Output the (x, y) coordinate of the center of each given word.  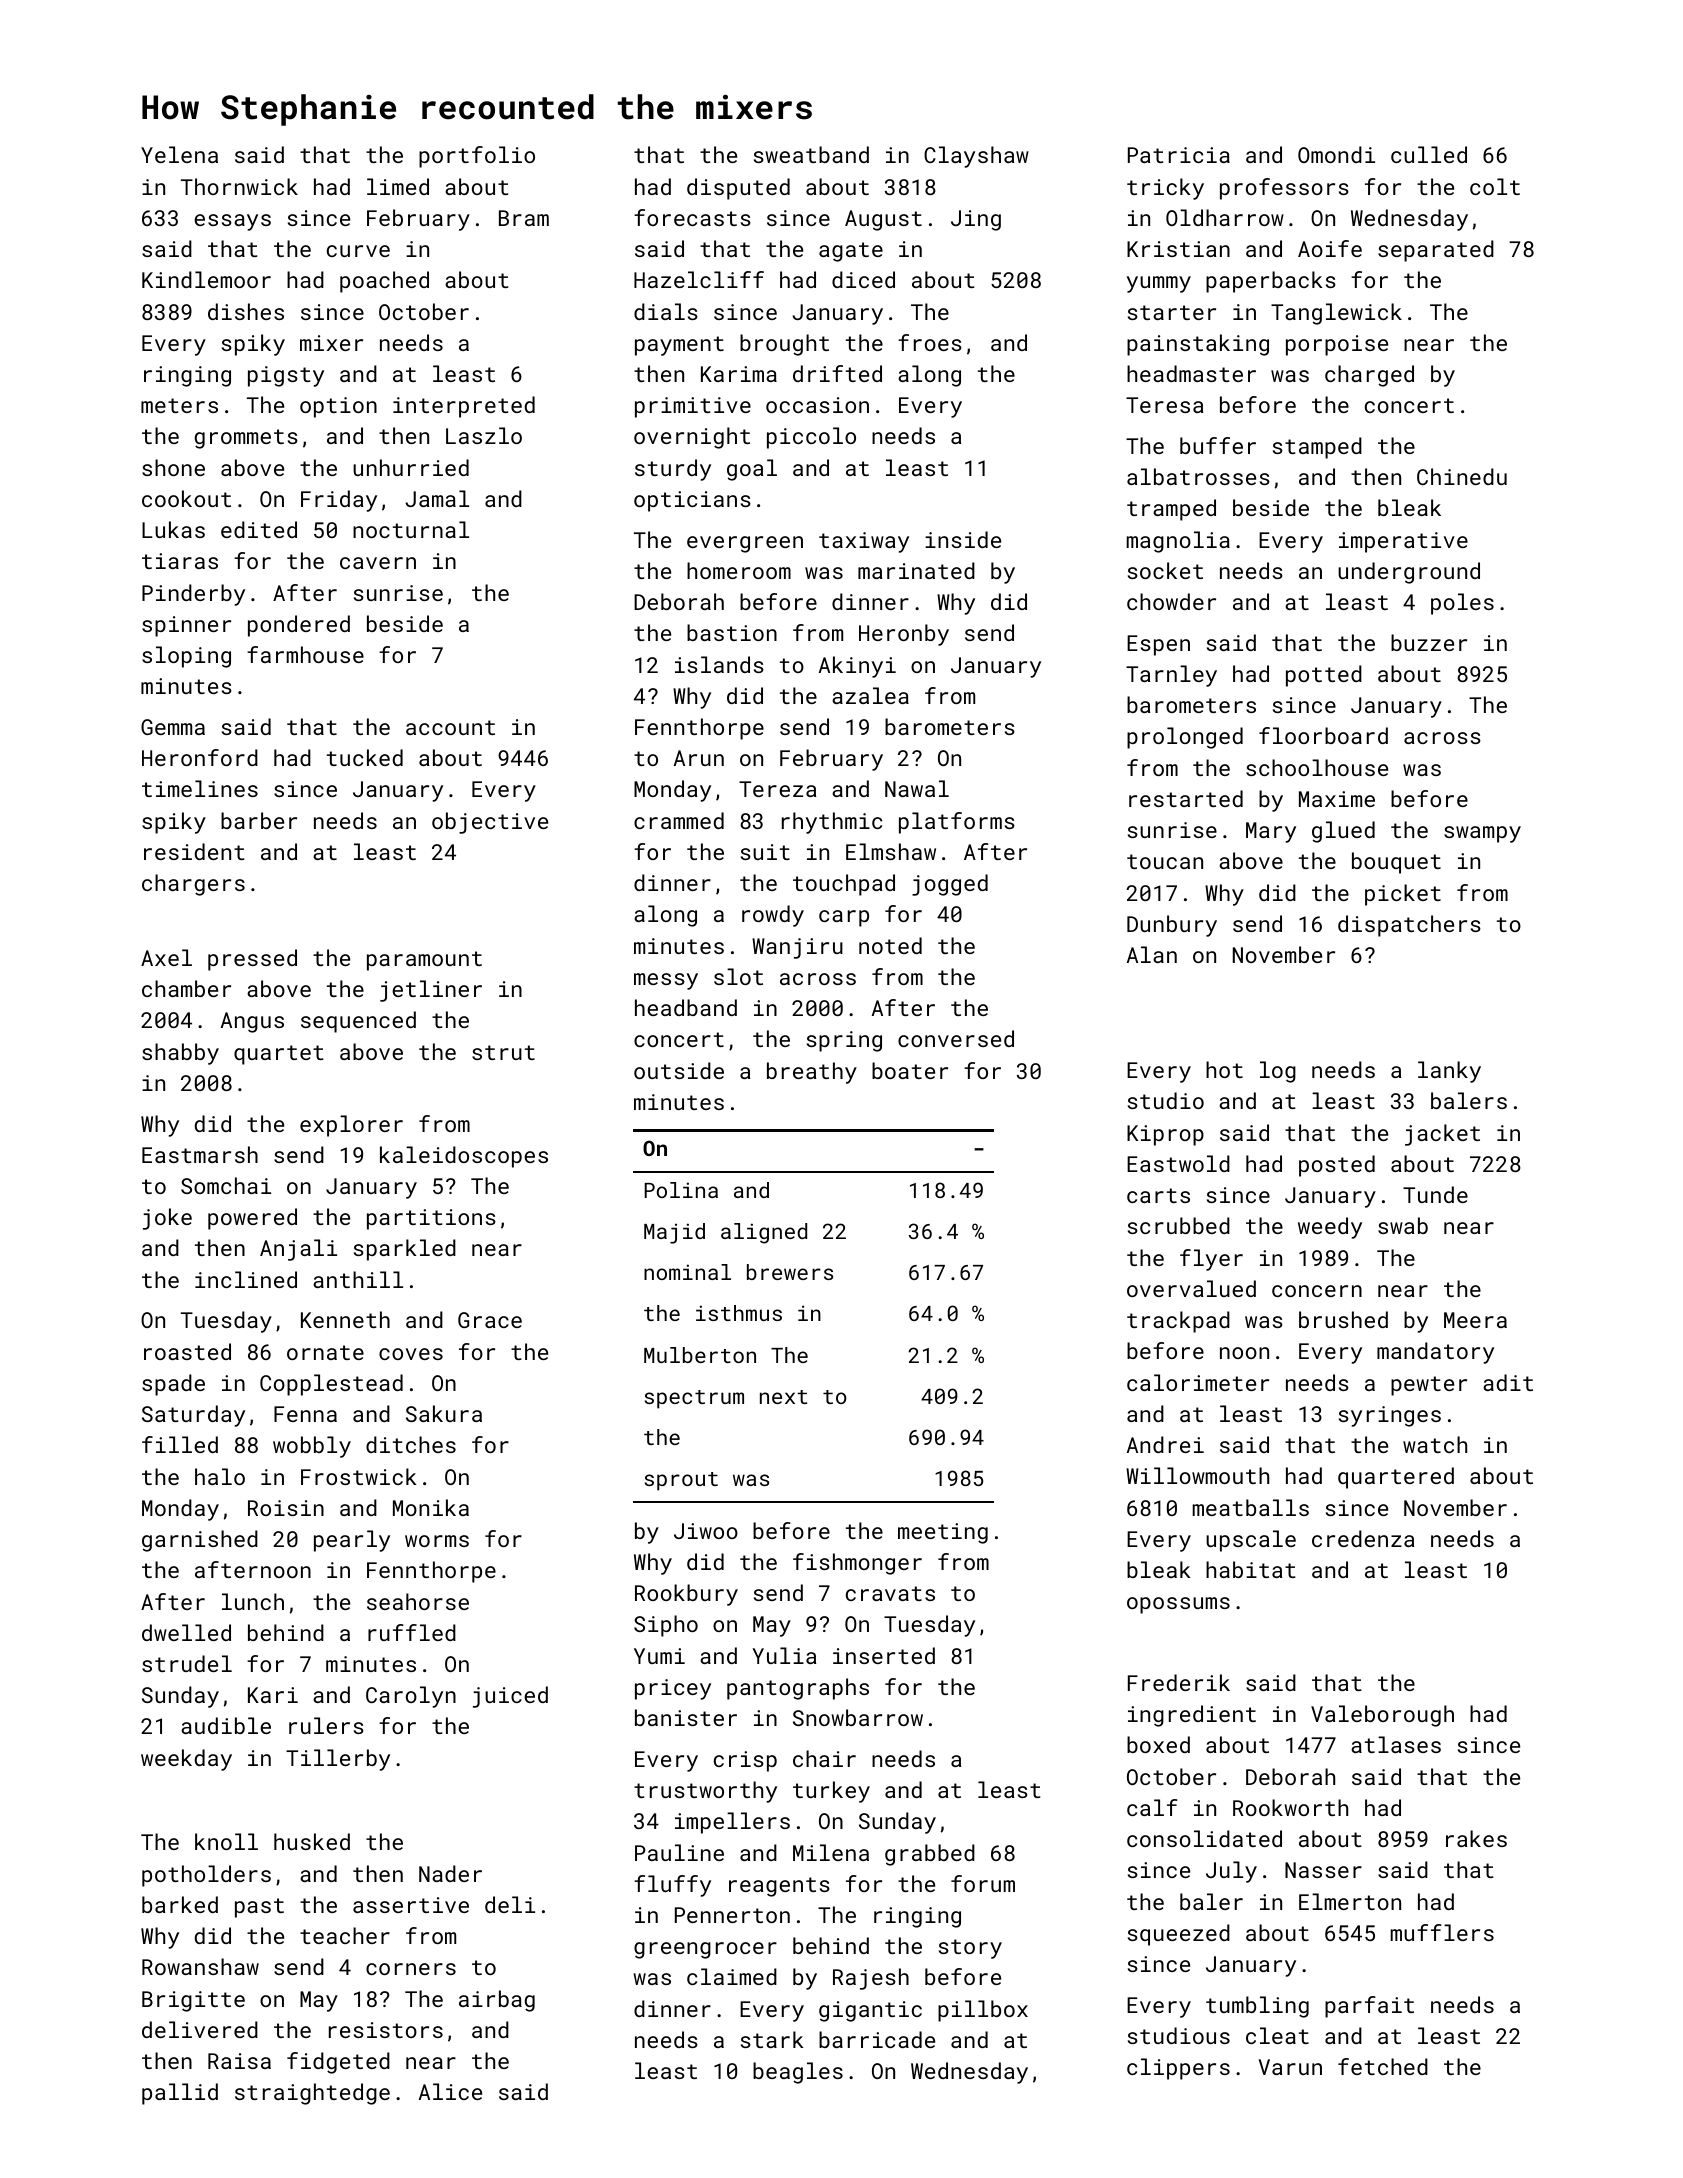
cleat (1277, 2035)
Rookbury (686, 1595)
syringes (1390, 1416)
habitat (1251, 1569)
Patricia (1179, 155)
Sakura (444, 1413)
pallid (180, 2094)
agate (851, 252)
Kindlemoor (206, 279)
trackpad (1178, 1322)
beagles (798, 2073)
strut (503, 1052)
